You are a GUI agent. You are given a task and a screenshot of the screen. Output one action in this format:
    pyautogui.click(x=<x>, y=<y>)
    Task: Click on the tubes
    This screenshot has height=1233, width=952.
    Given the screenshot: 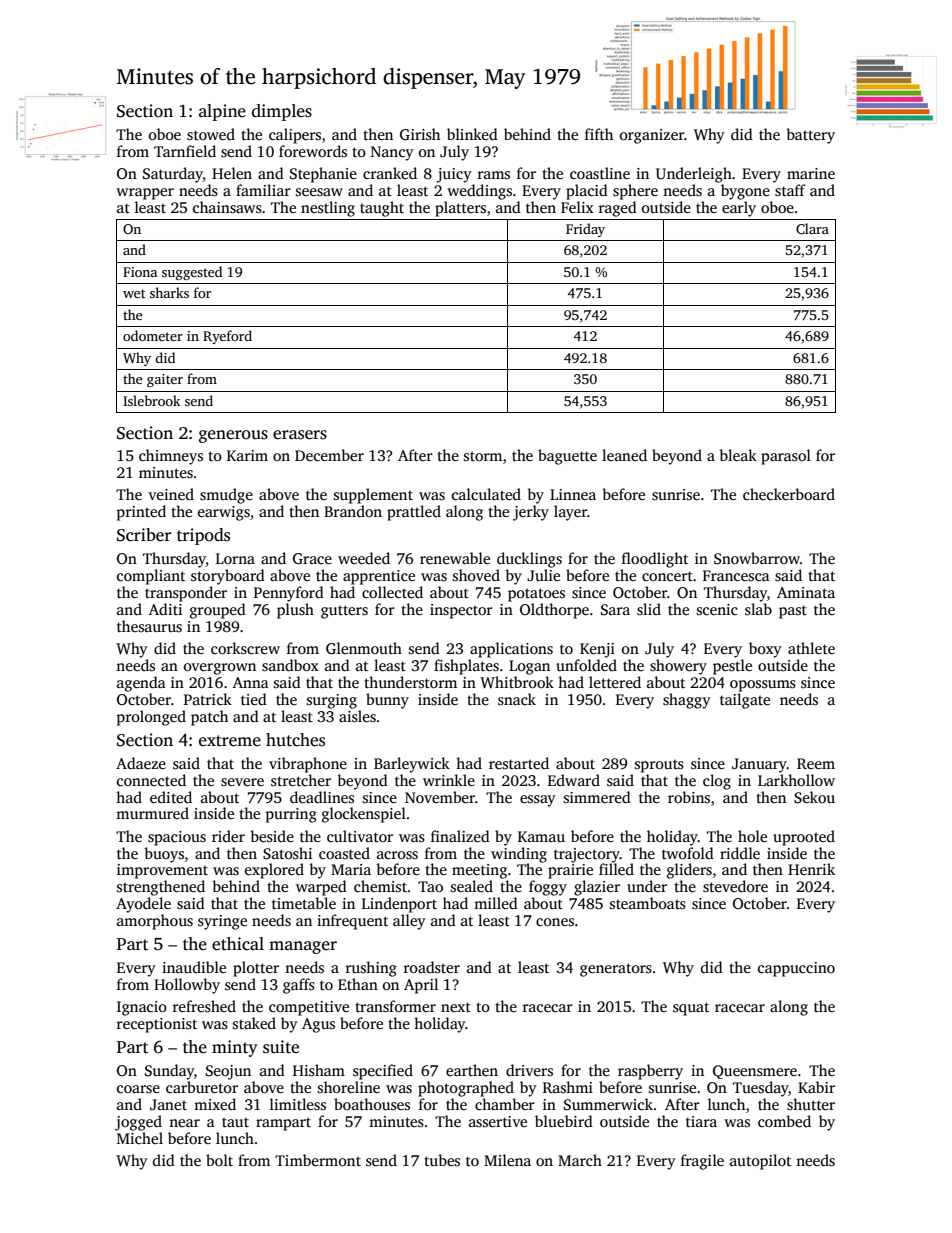 What is the action you would take?
    pyautogui.click(x=442, y=1160)
